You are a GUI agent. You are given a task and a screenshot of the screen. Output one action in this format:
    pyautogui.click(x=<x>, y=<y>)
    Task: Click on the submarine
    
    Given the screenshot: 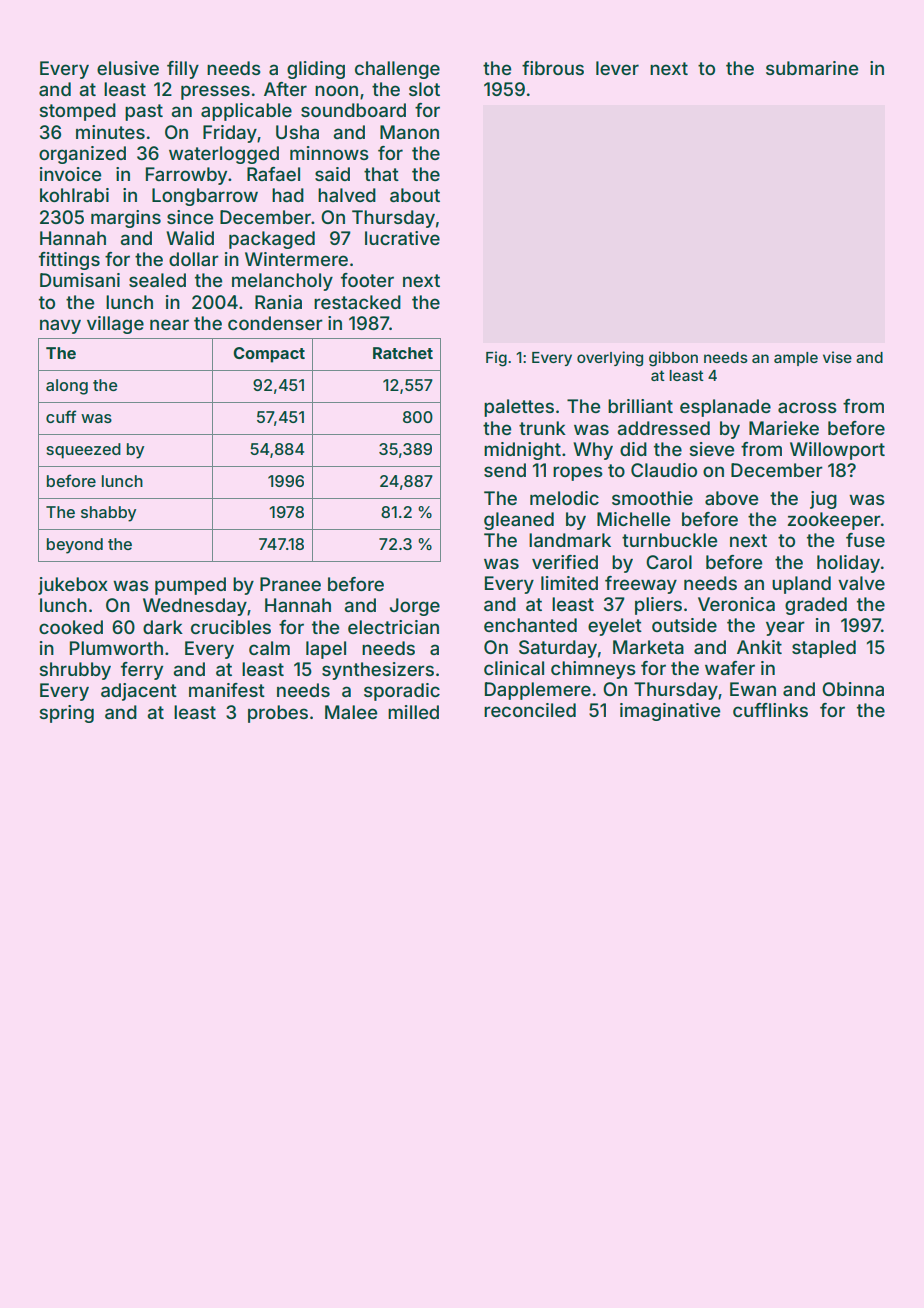 What is the action you would take?
    pyautogui.click(x=812, y=68)
